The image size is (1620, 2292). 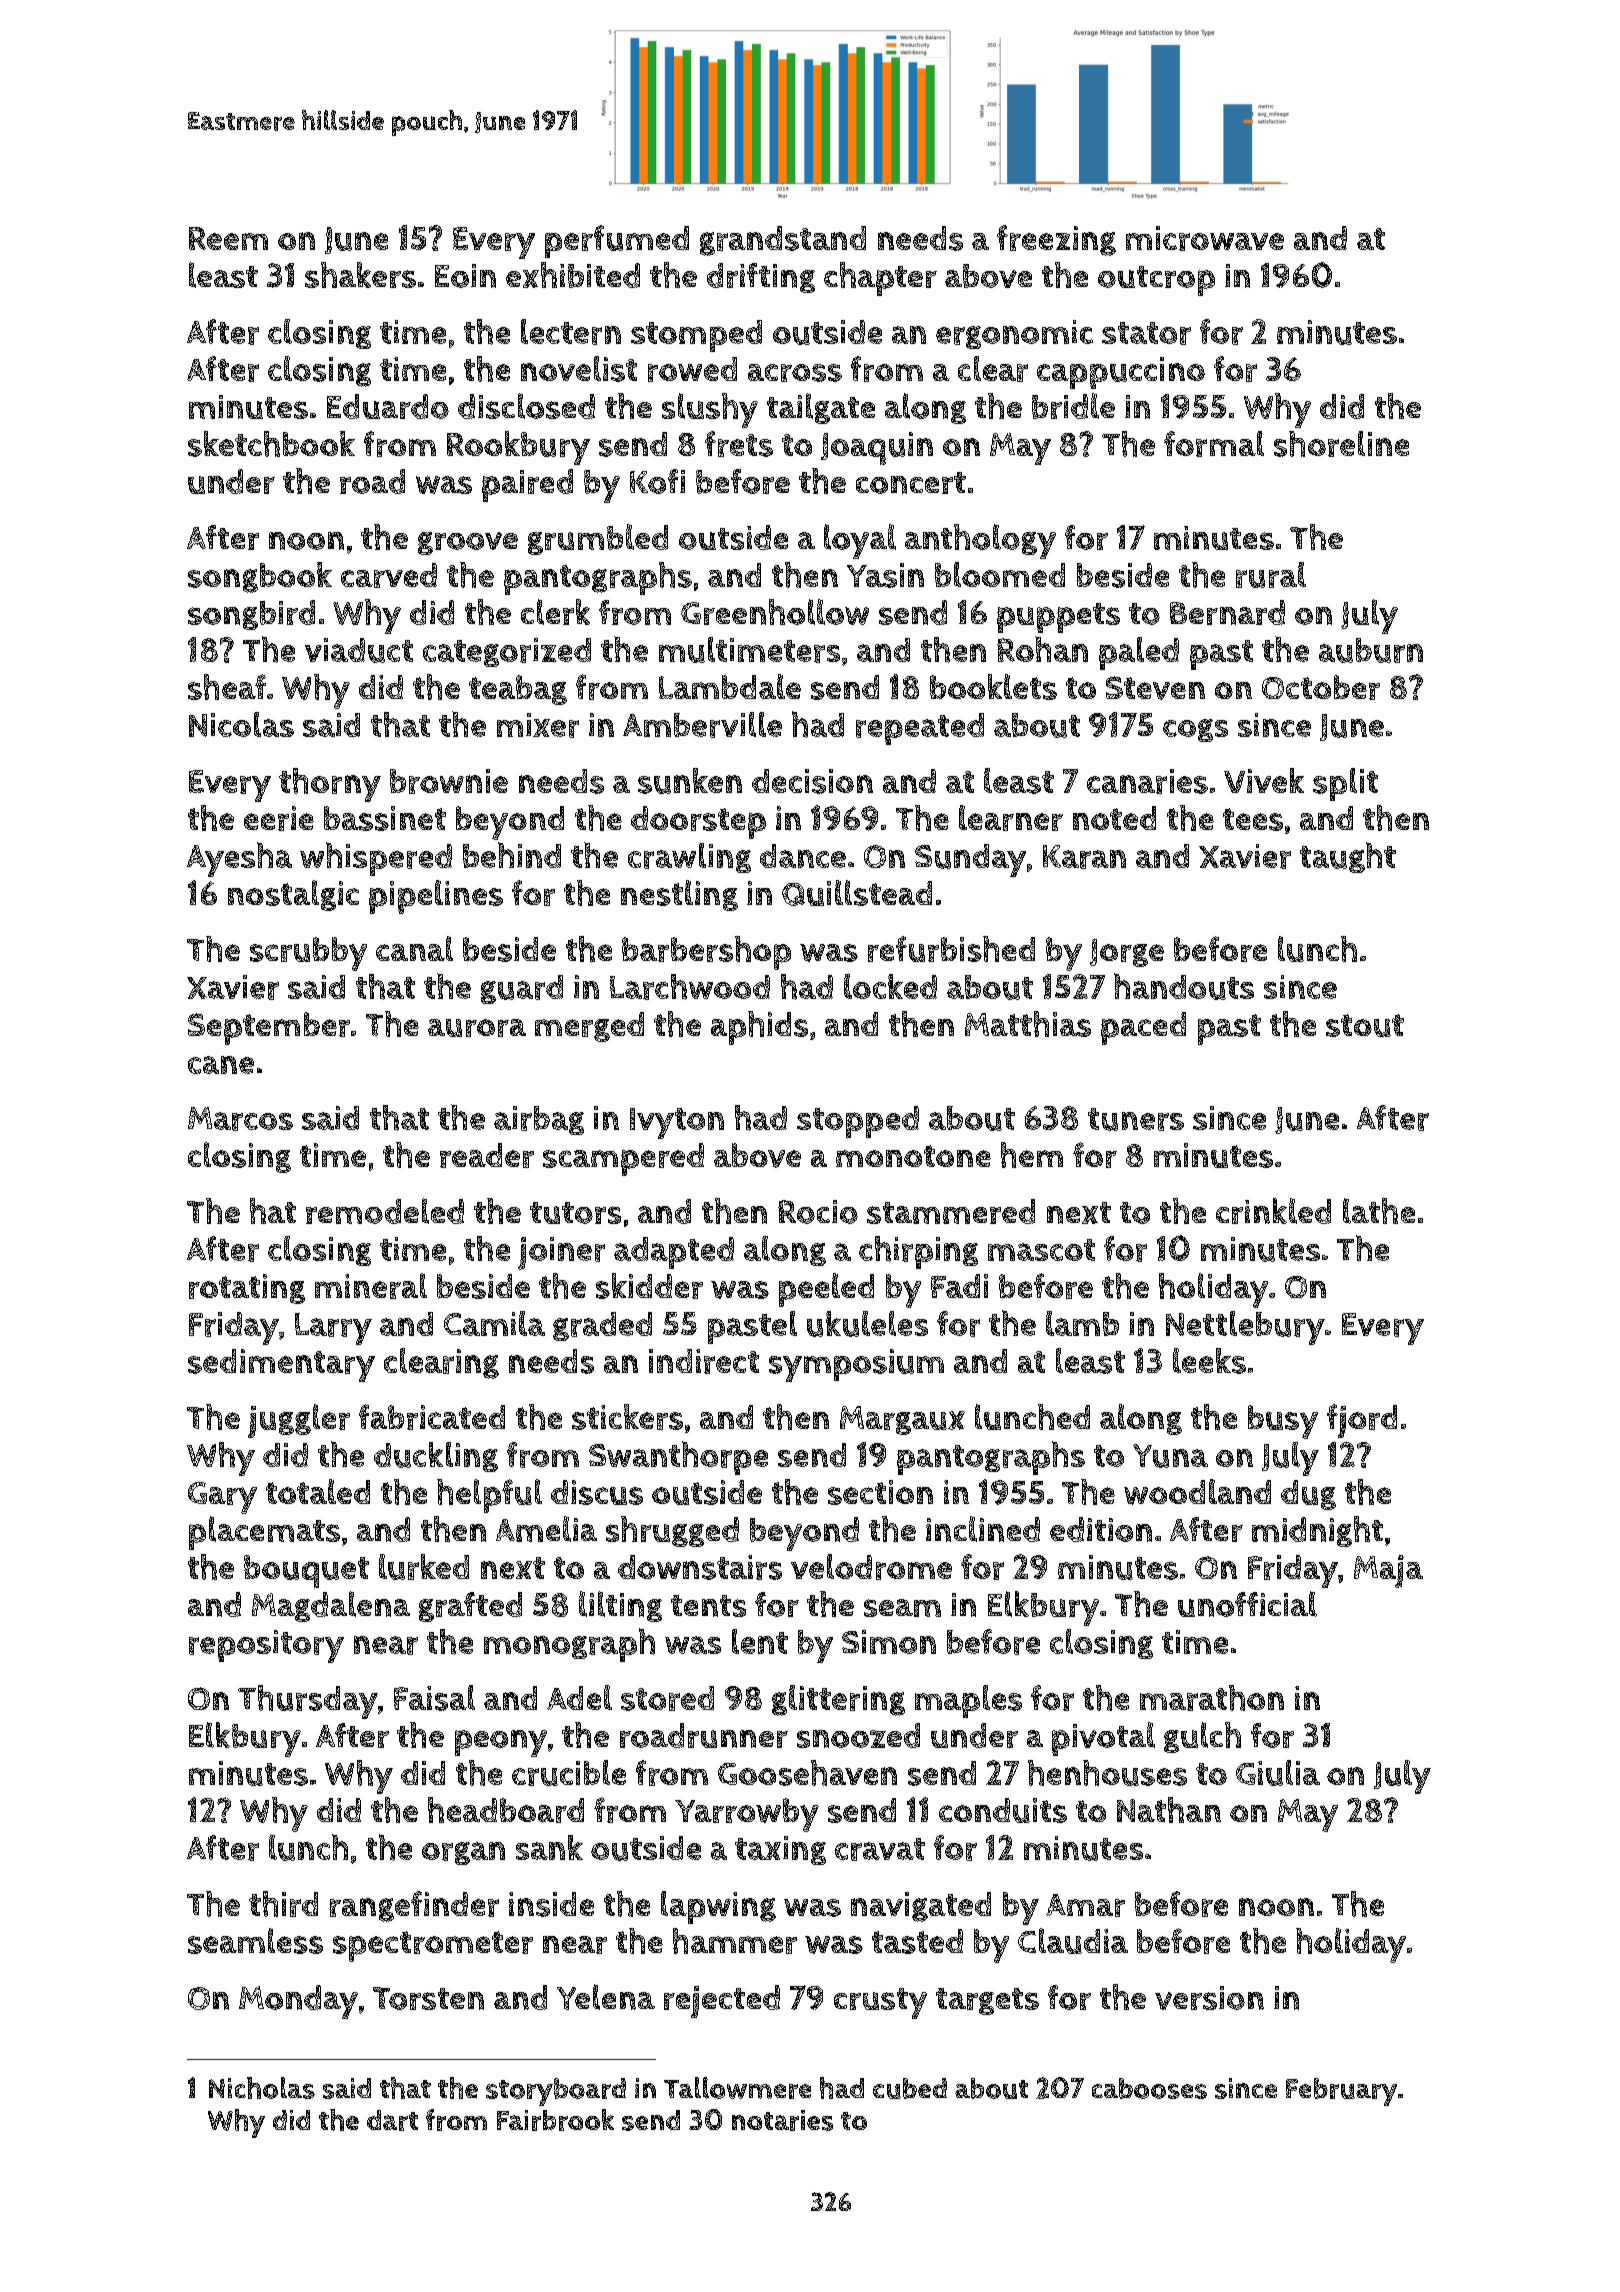 I want to click on stout, so click(x=1365, y=1025).
